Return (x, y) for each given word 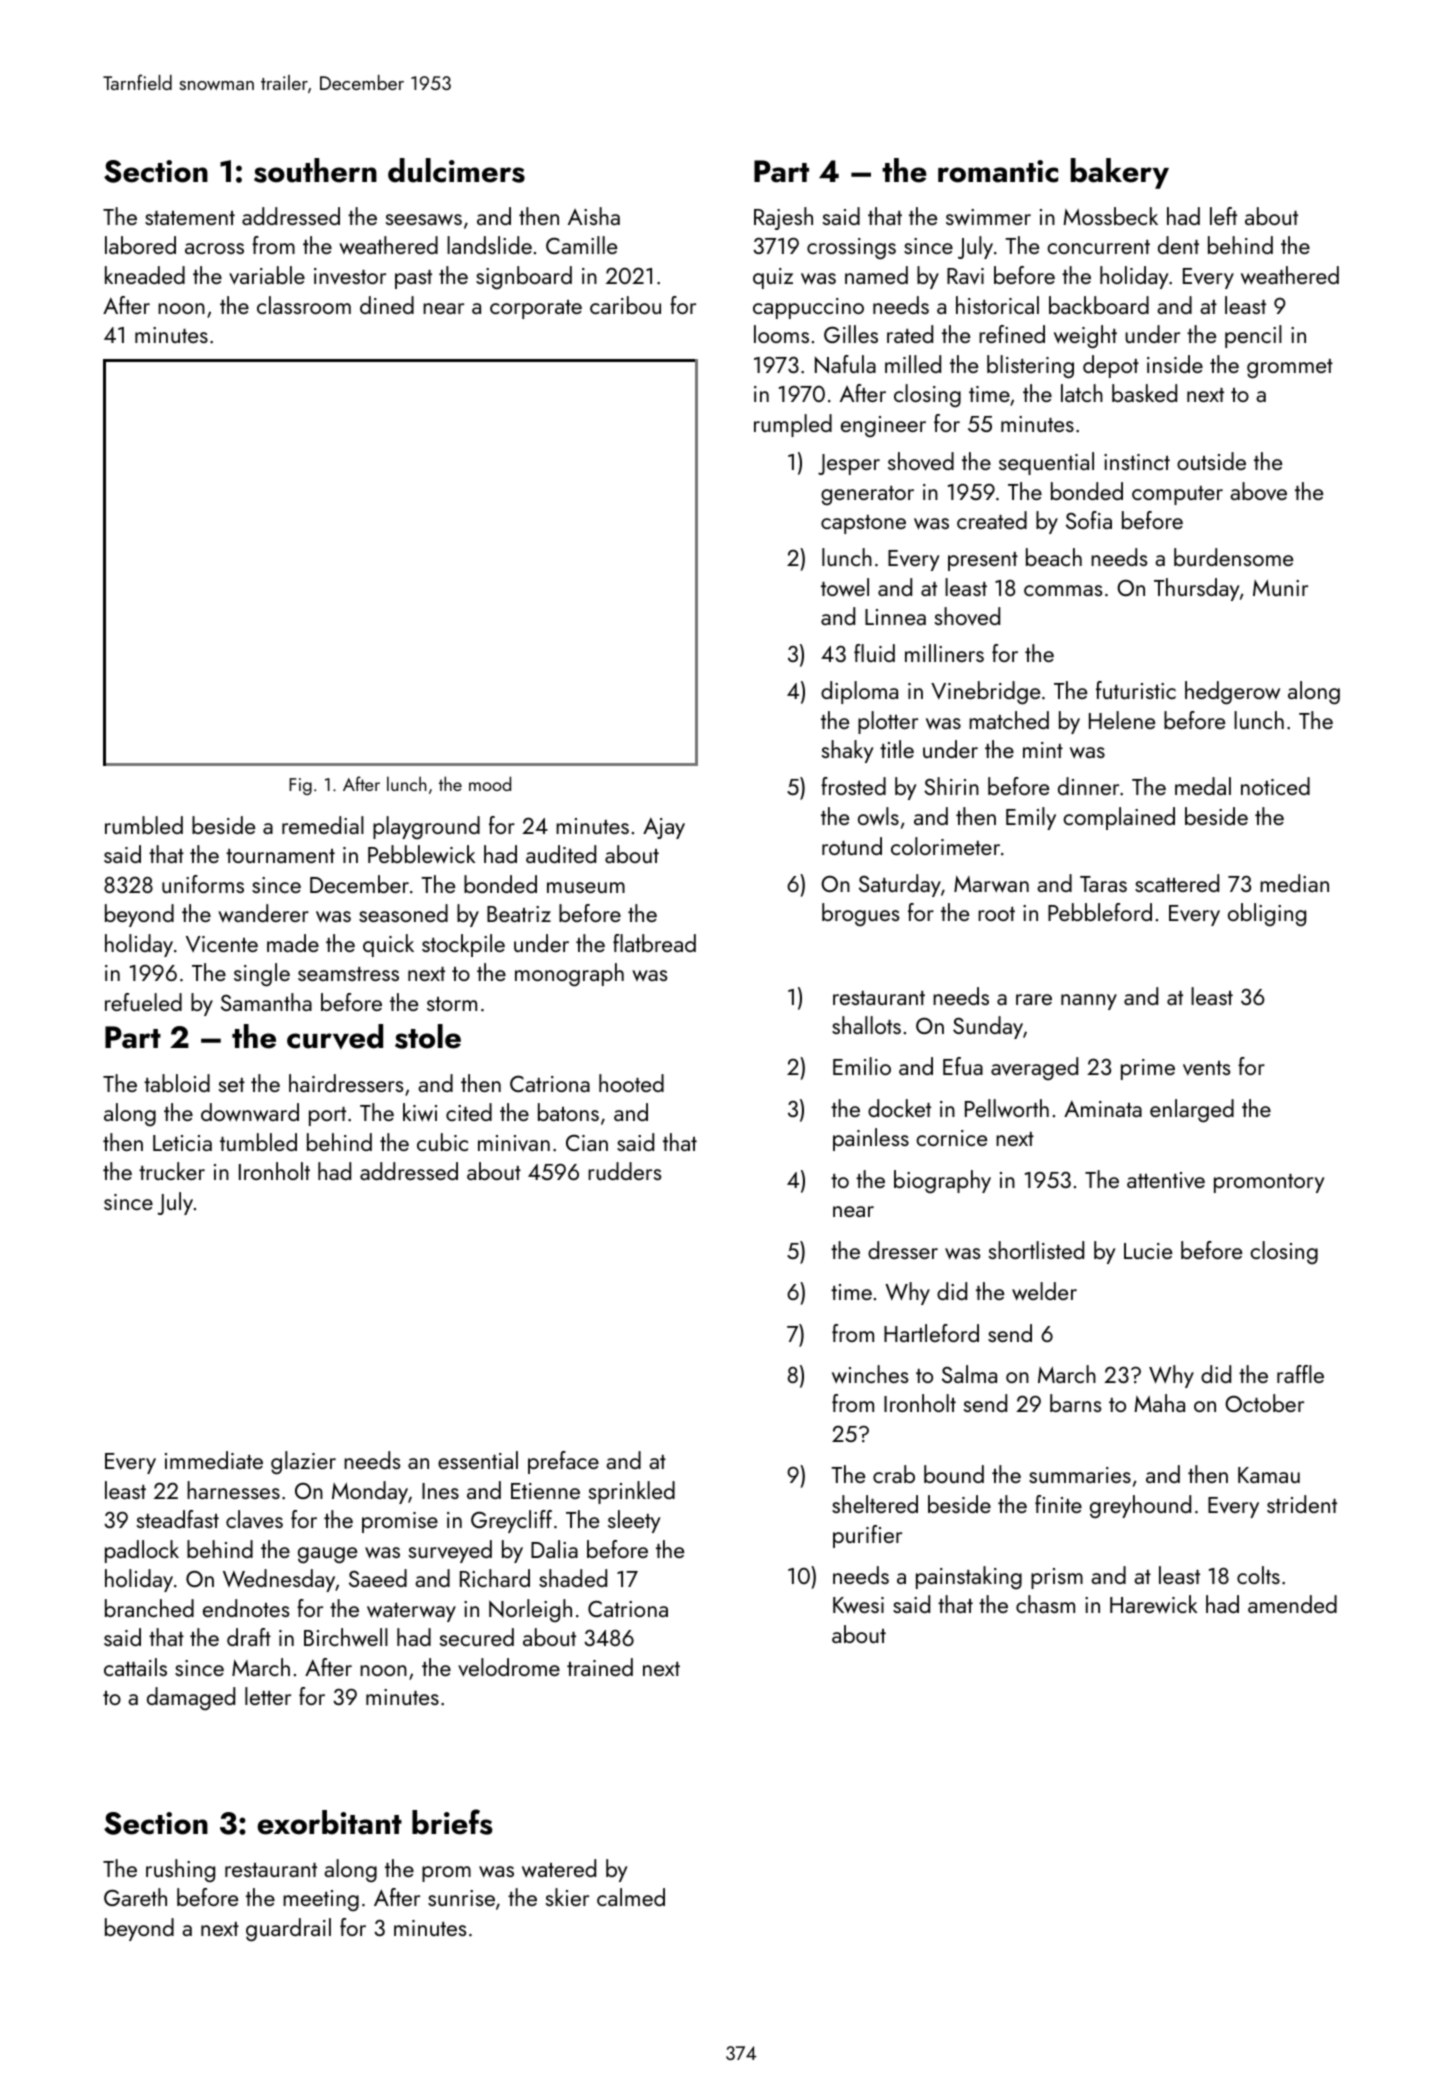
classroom (304, 305)
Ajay (664, 828)
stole (428, 1036)
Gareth (135, 1897)
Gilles (851, 334)
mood (490, 783)
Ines (440, 1491)
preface (563, 1462)
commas (1063, 590)
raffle (1300, 1374)
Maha (1159, 1403)
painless (871, 1139)
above (1258, 491)
